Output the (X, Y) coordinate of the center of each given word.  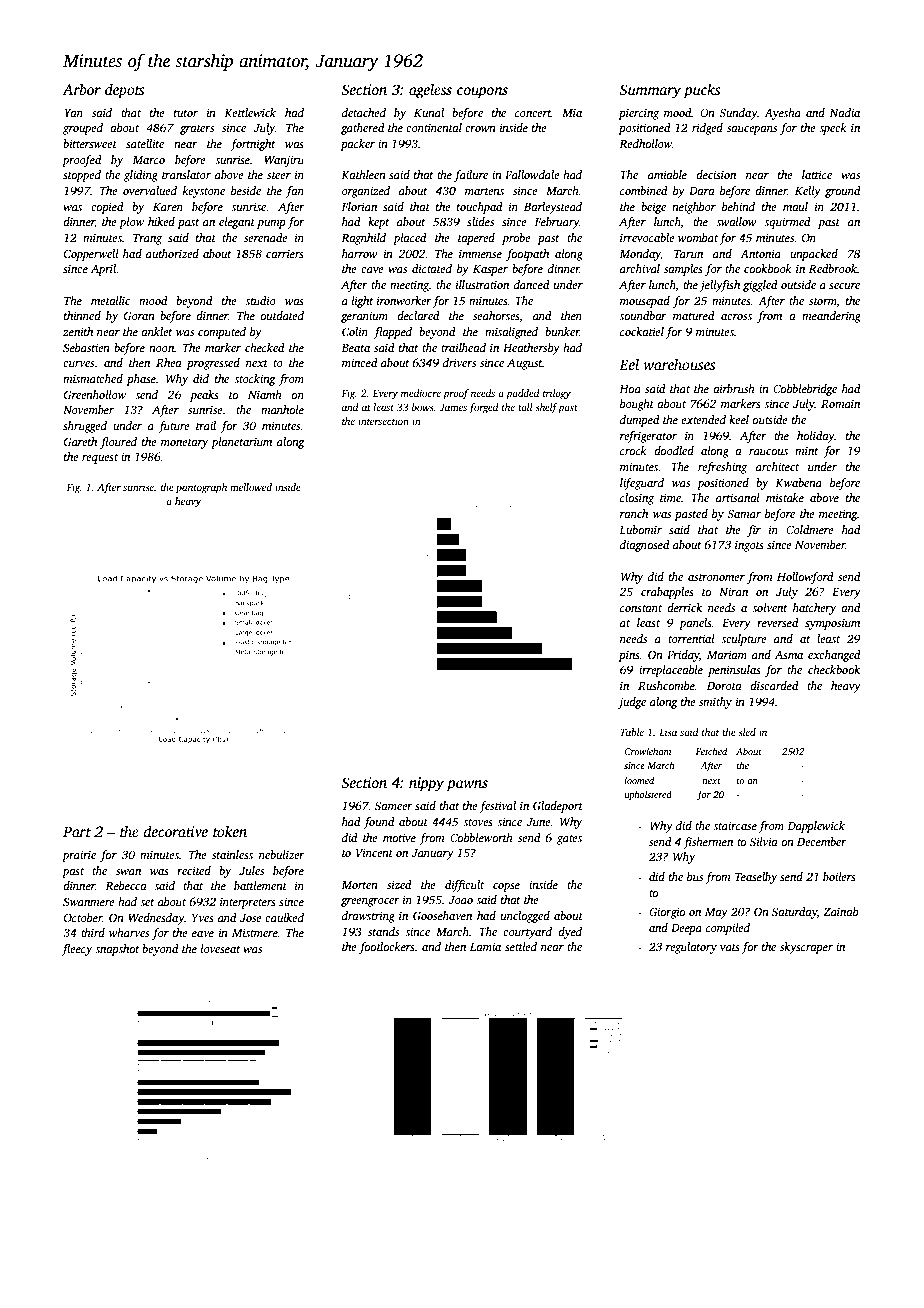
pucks (702, 91)
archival (640, 268)
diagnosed (645, 546)
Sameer (393, 806)
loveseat (221, 948)
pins (629, 656)
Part (77, 831)
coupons (482, 93)
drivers (459, 362)
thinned (82, 315)
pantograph (201, 488)
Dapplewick (816, 827)
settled (521, 946)
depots (125, 91)
